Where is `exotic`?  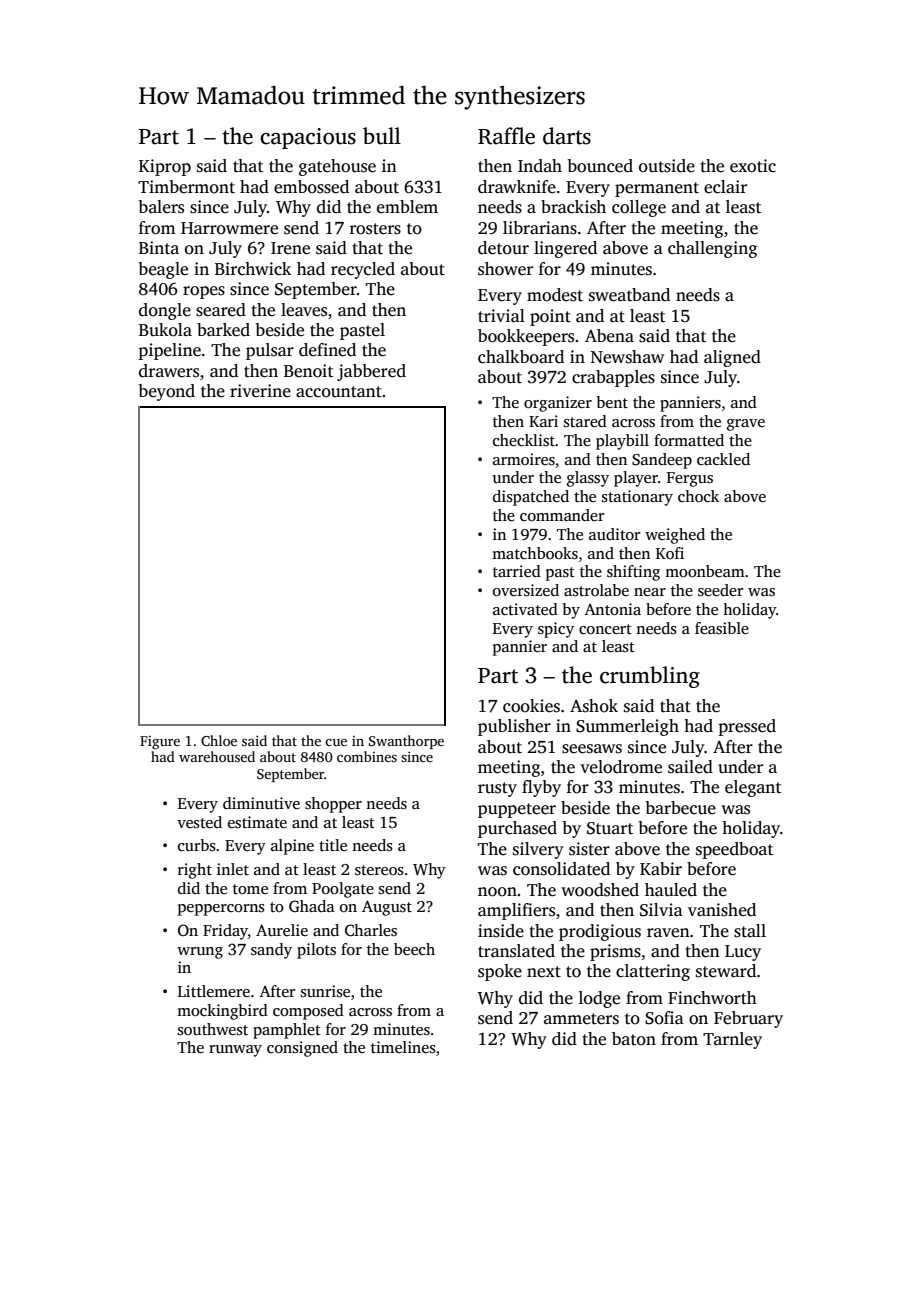 exotic is located at coordinates (753, 166).
